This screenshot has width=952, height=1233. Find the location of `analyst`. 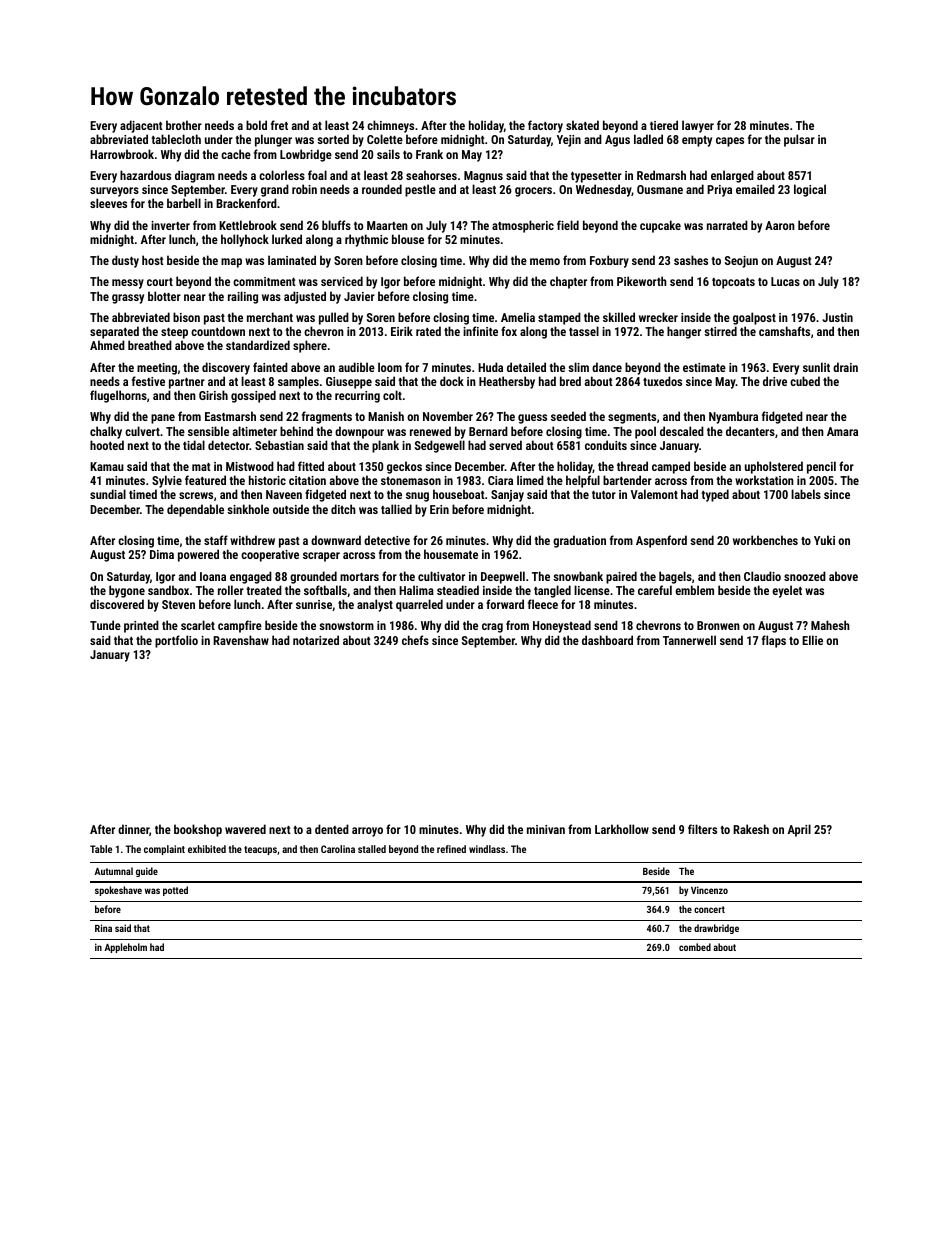

analyst is located at coordinates (375, 605).
